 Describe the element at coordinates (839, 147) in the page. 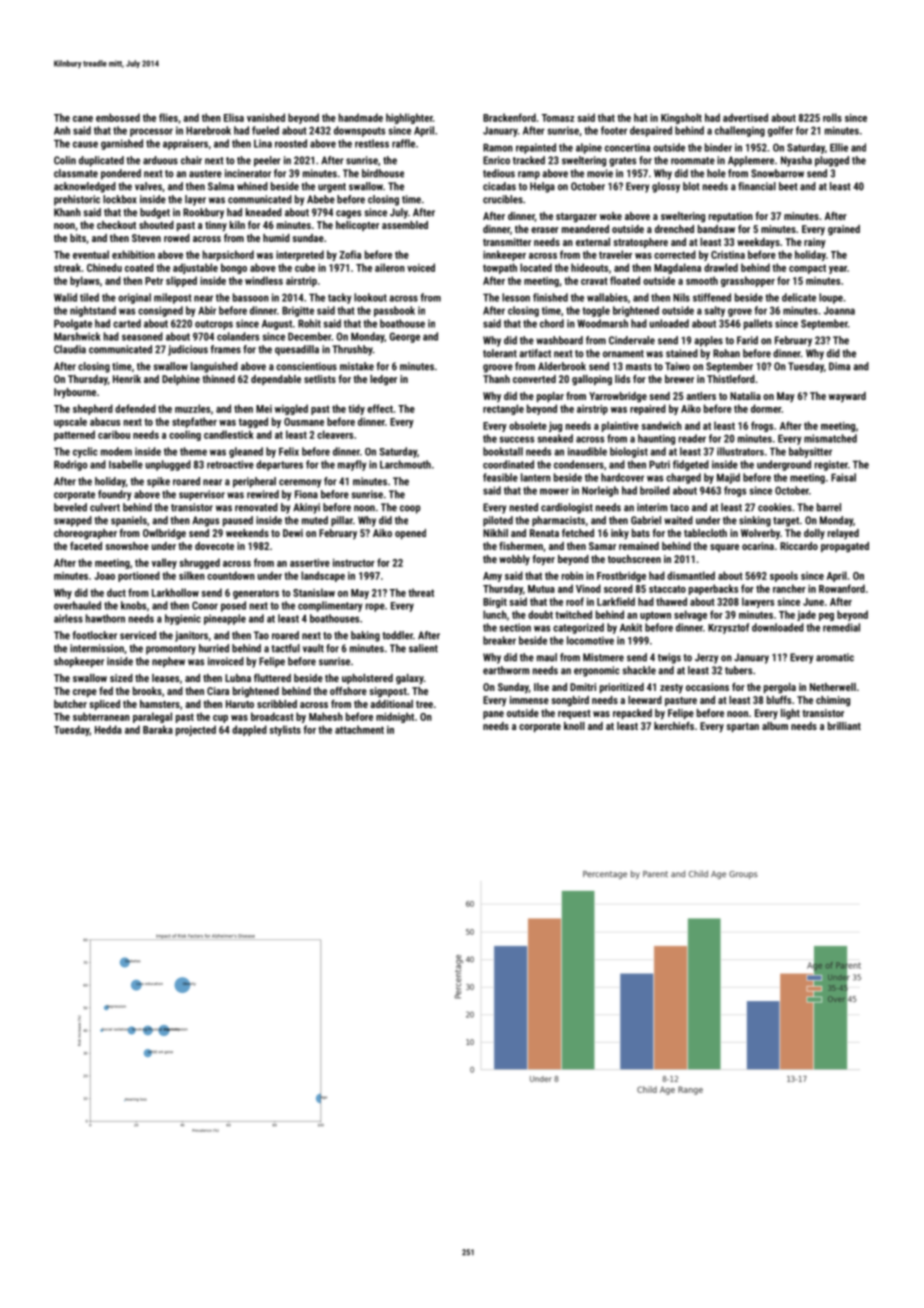

I see `Ellie` at that location.
